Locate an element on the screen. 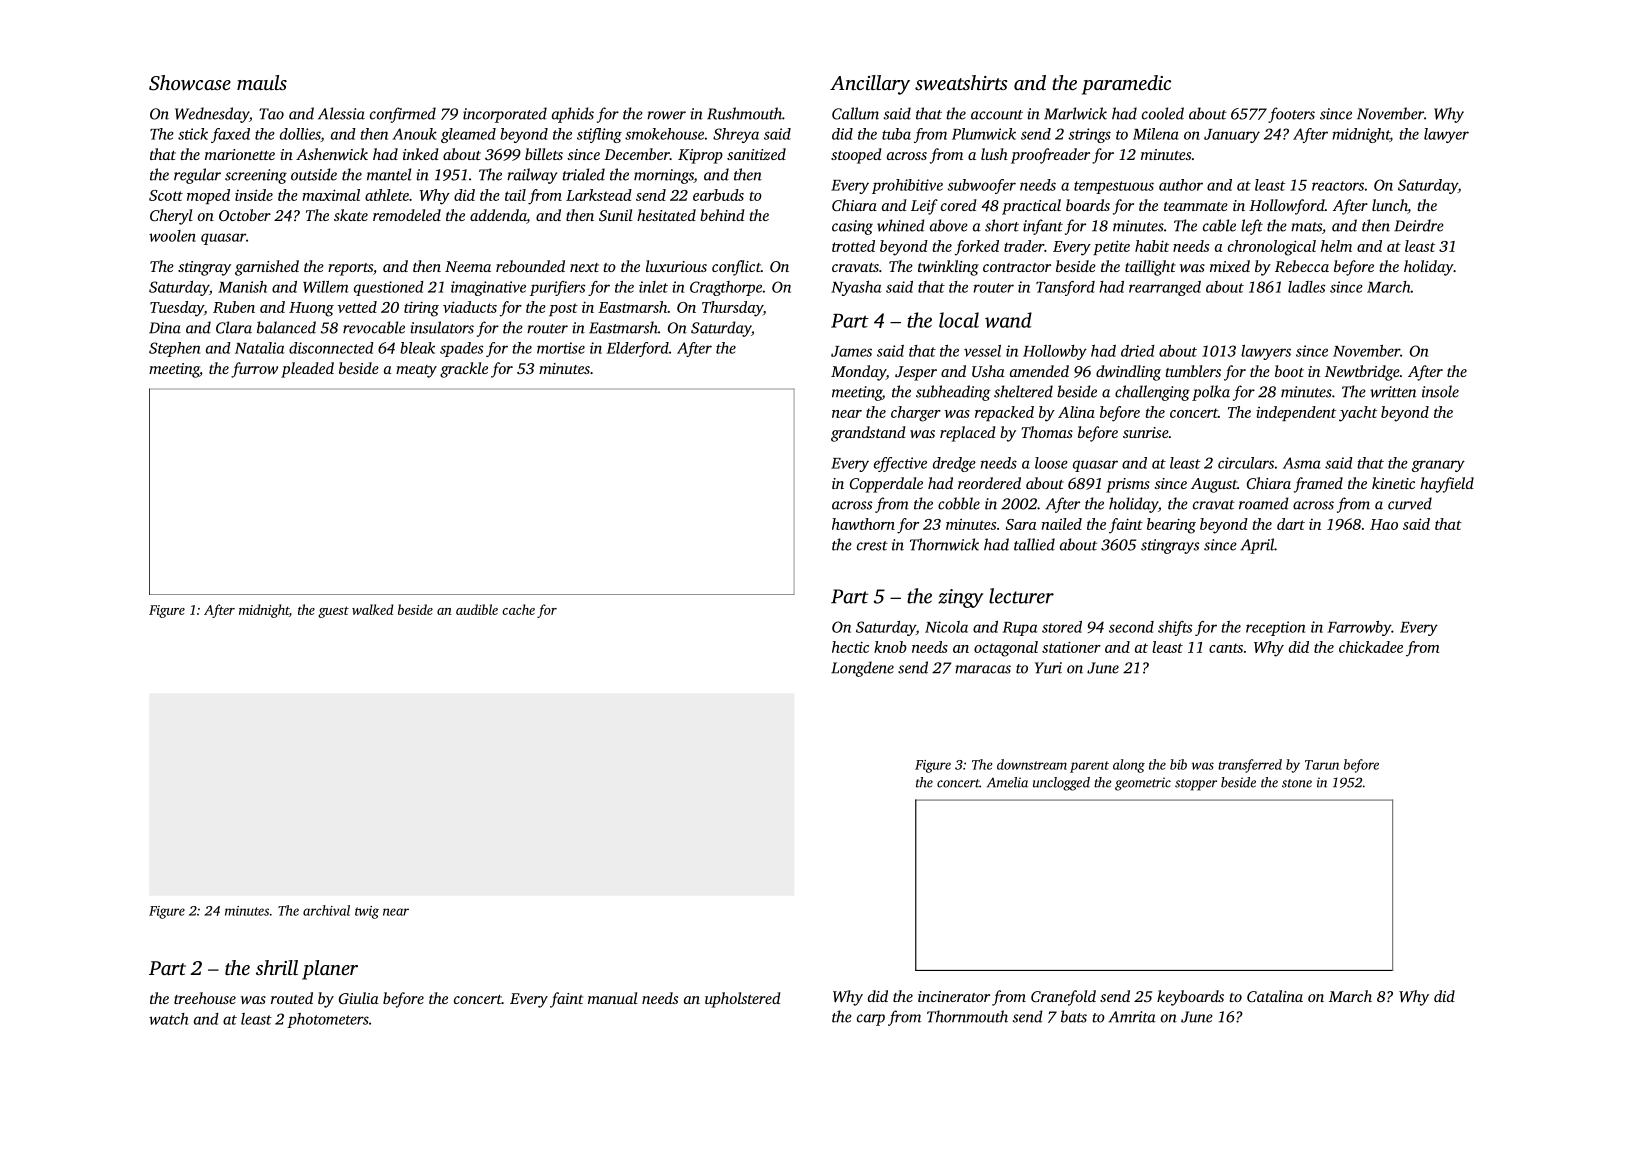 The width and height of the screenshot is (1626, 1149). Amelia is located at coordinates (1007, 782).
